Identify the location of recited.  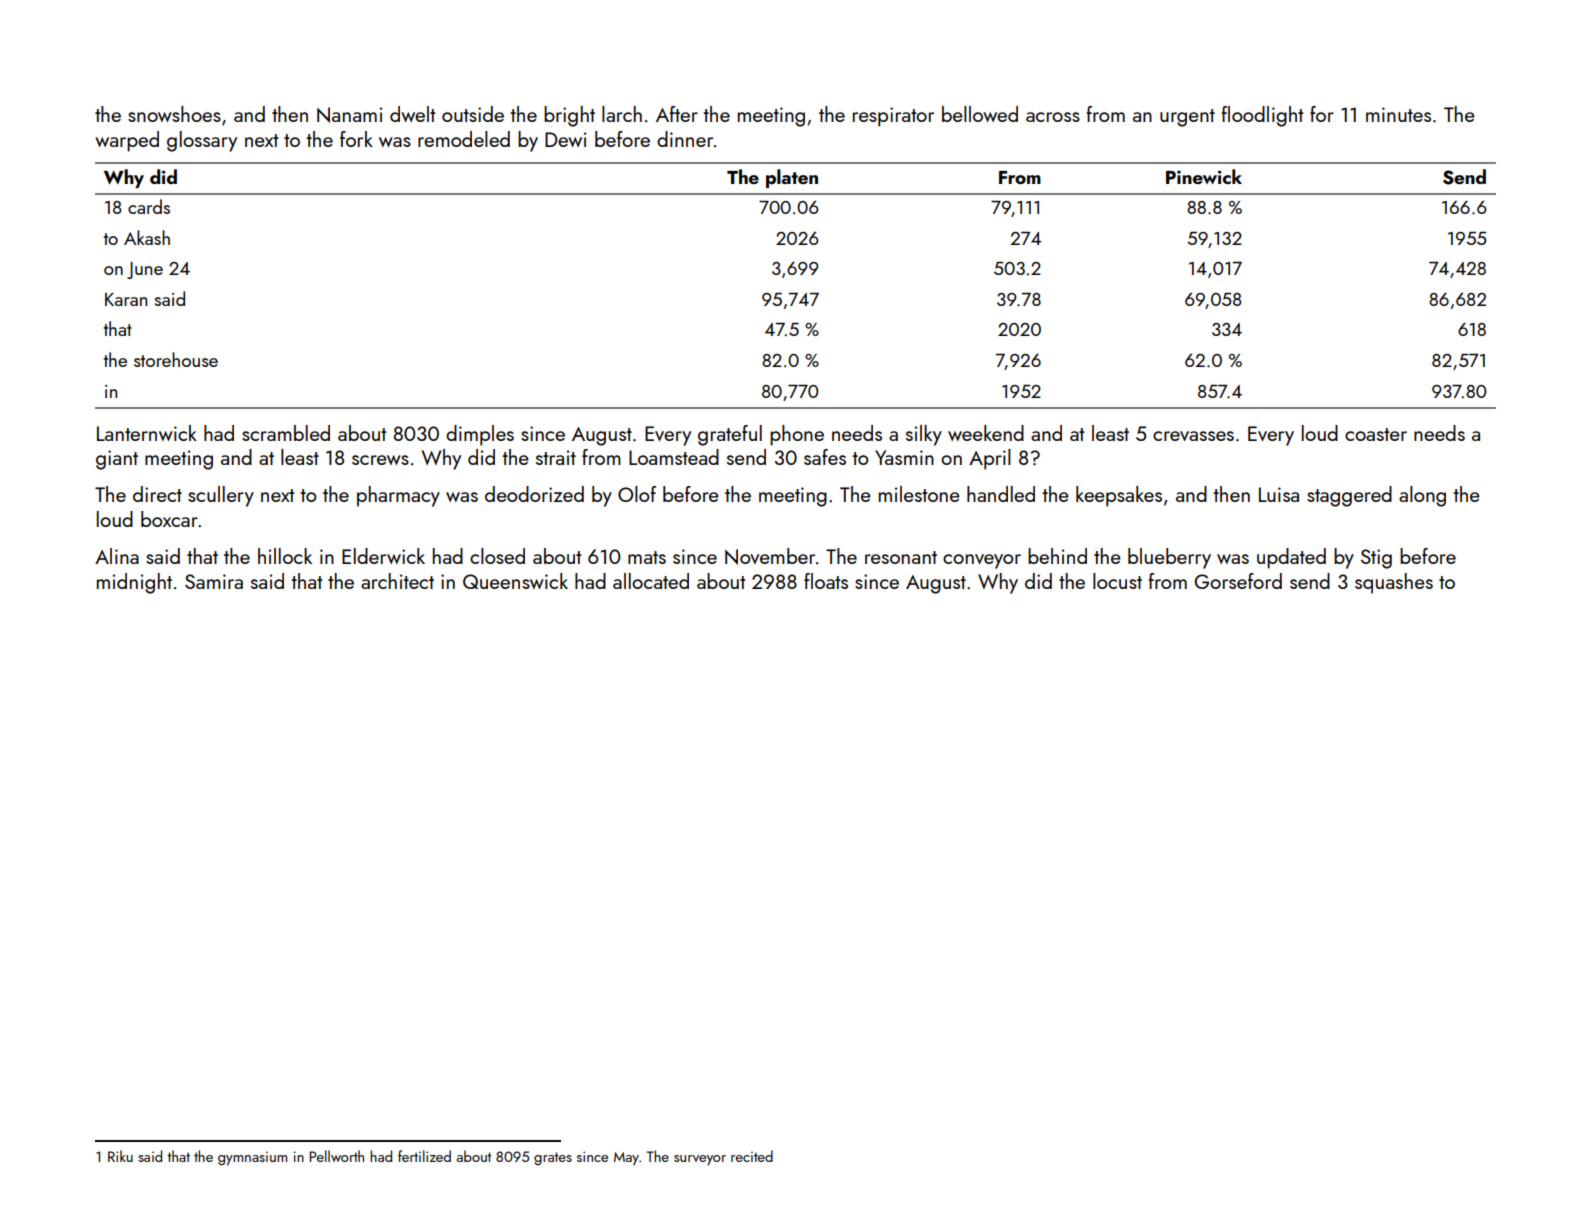
(752, 1156).
